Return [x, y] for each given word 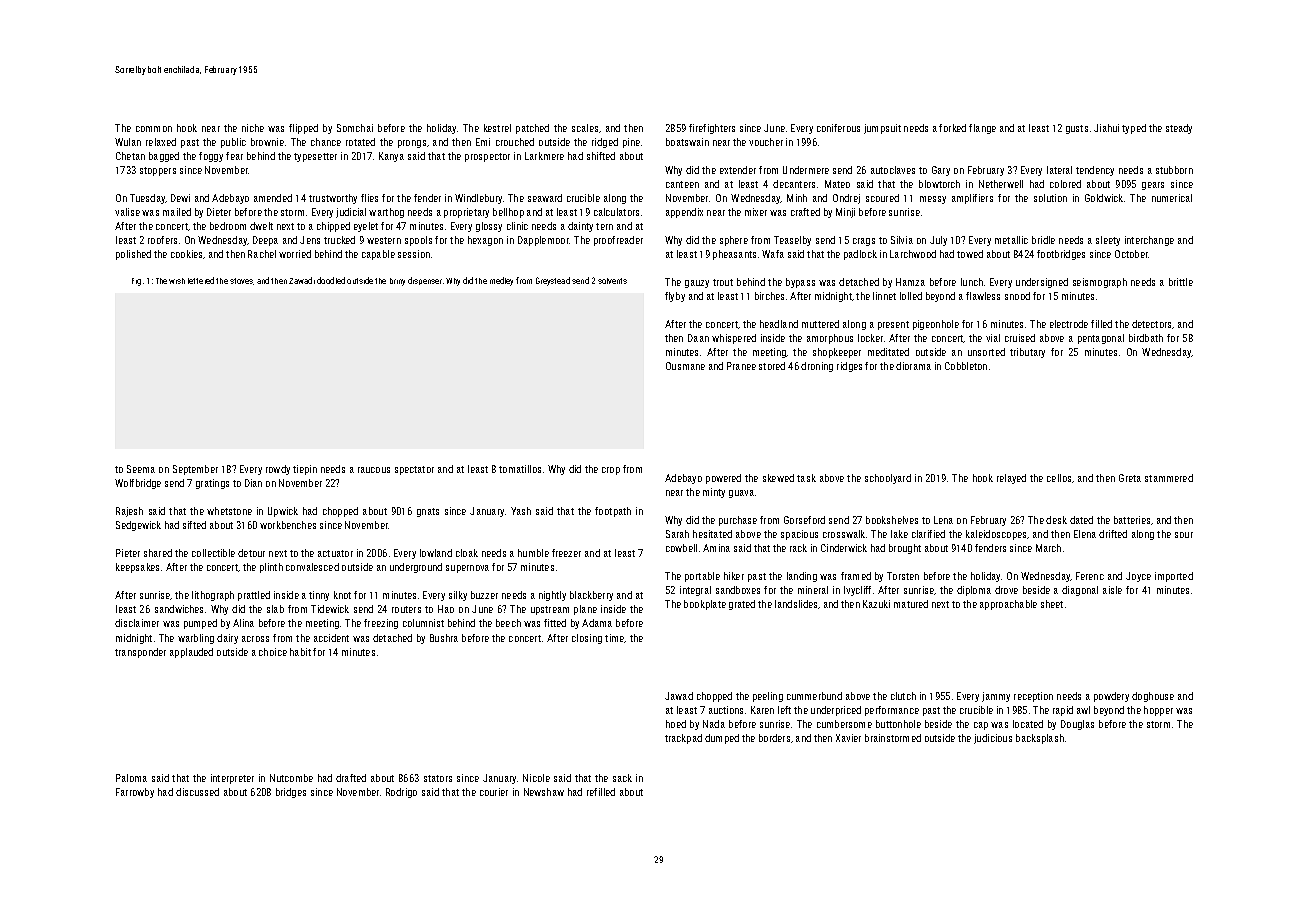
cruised [1020, 338]
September [195, 470]
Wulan [128, 142]
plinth [271, 568]
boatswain [687, 142]
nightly [552, 596]
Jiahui [1106, 128]
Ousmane [685, 366]
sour [1184, 535]
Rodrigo [401, 793]
